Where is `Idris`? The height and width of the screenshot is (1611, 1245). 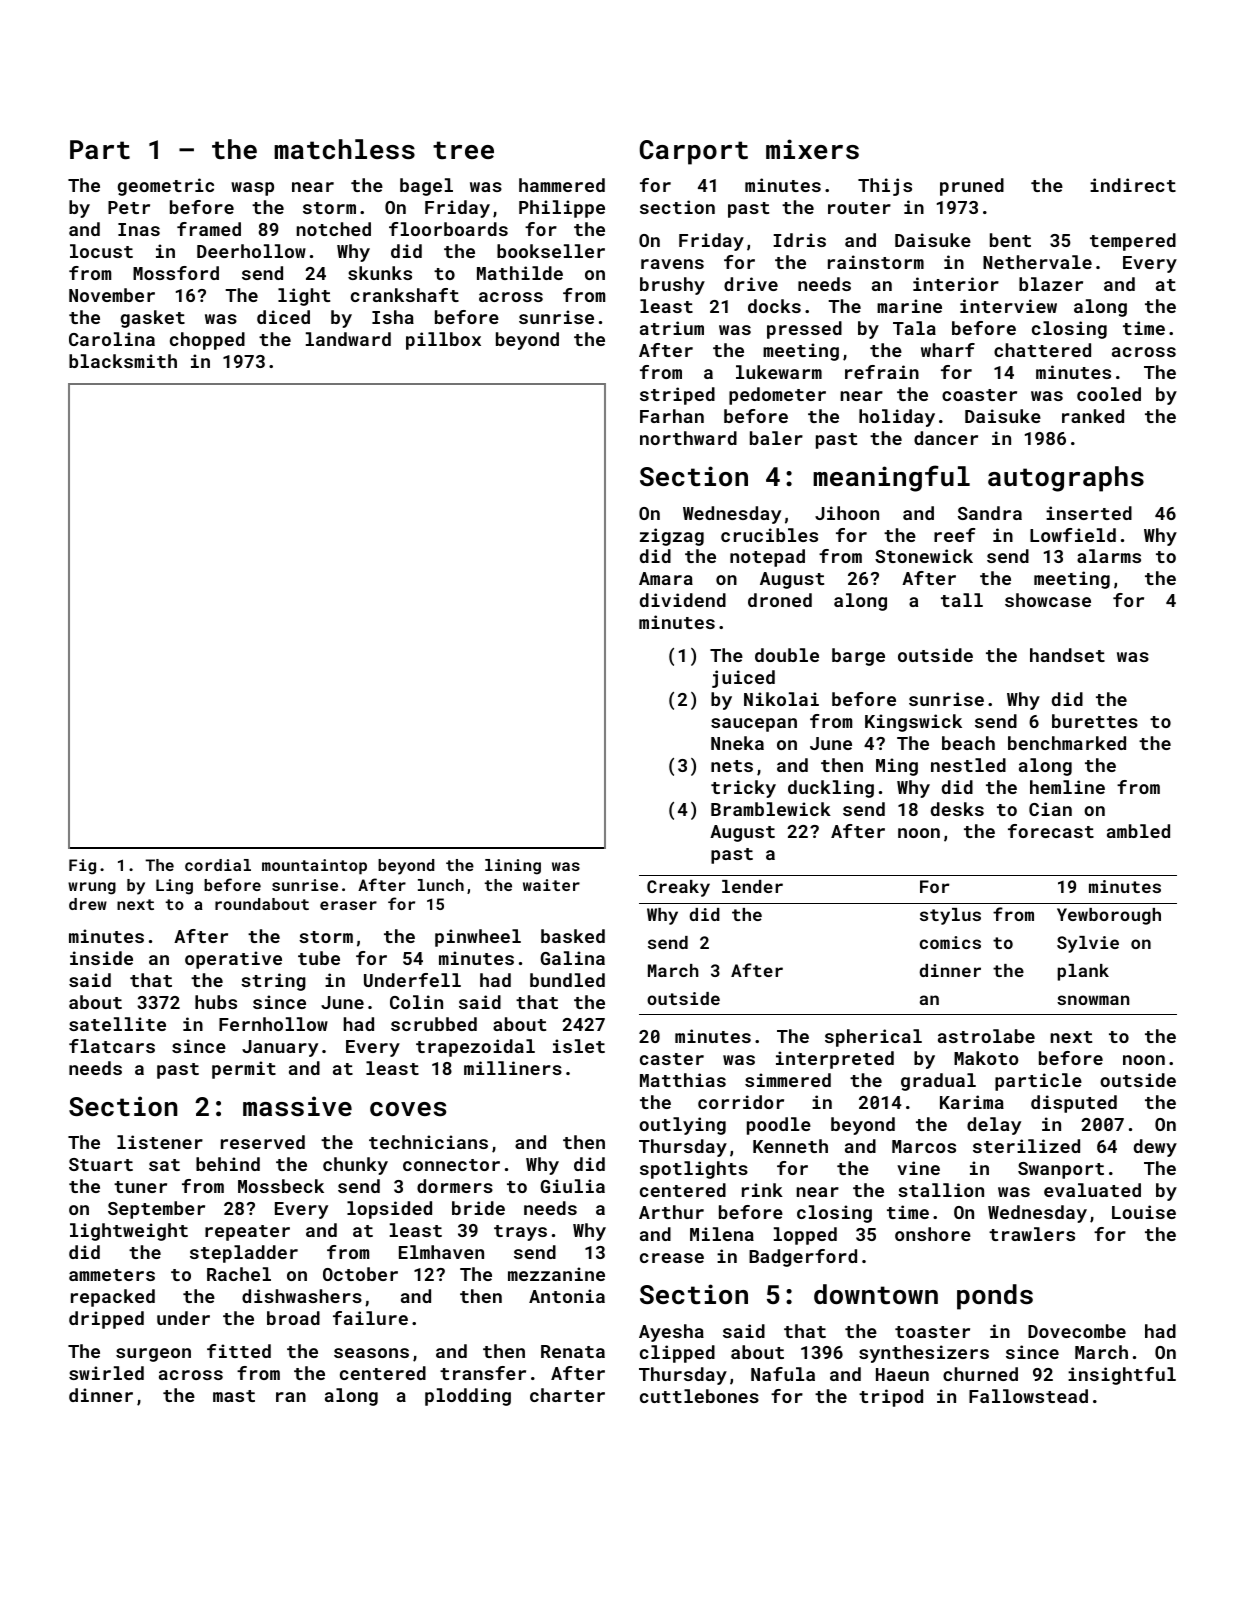
Idris is located at coordinates (799, 240).
